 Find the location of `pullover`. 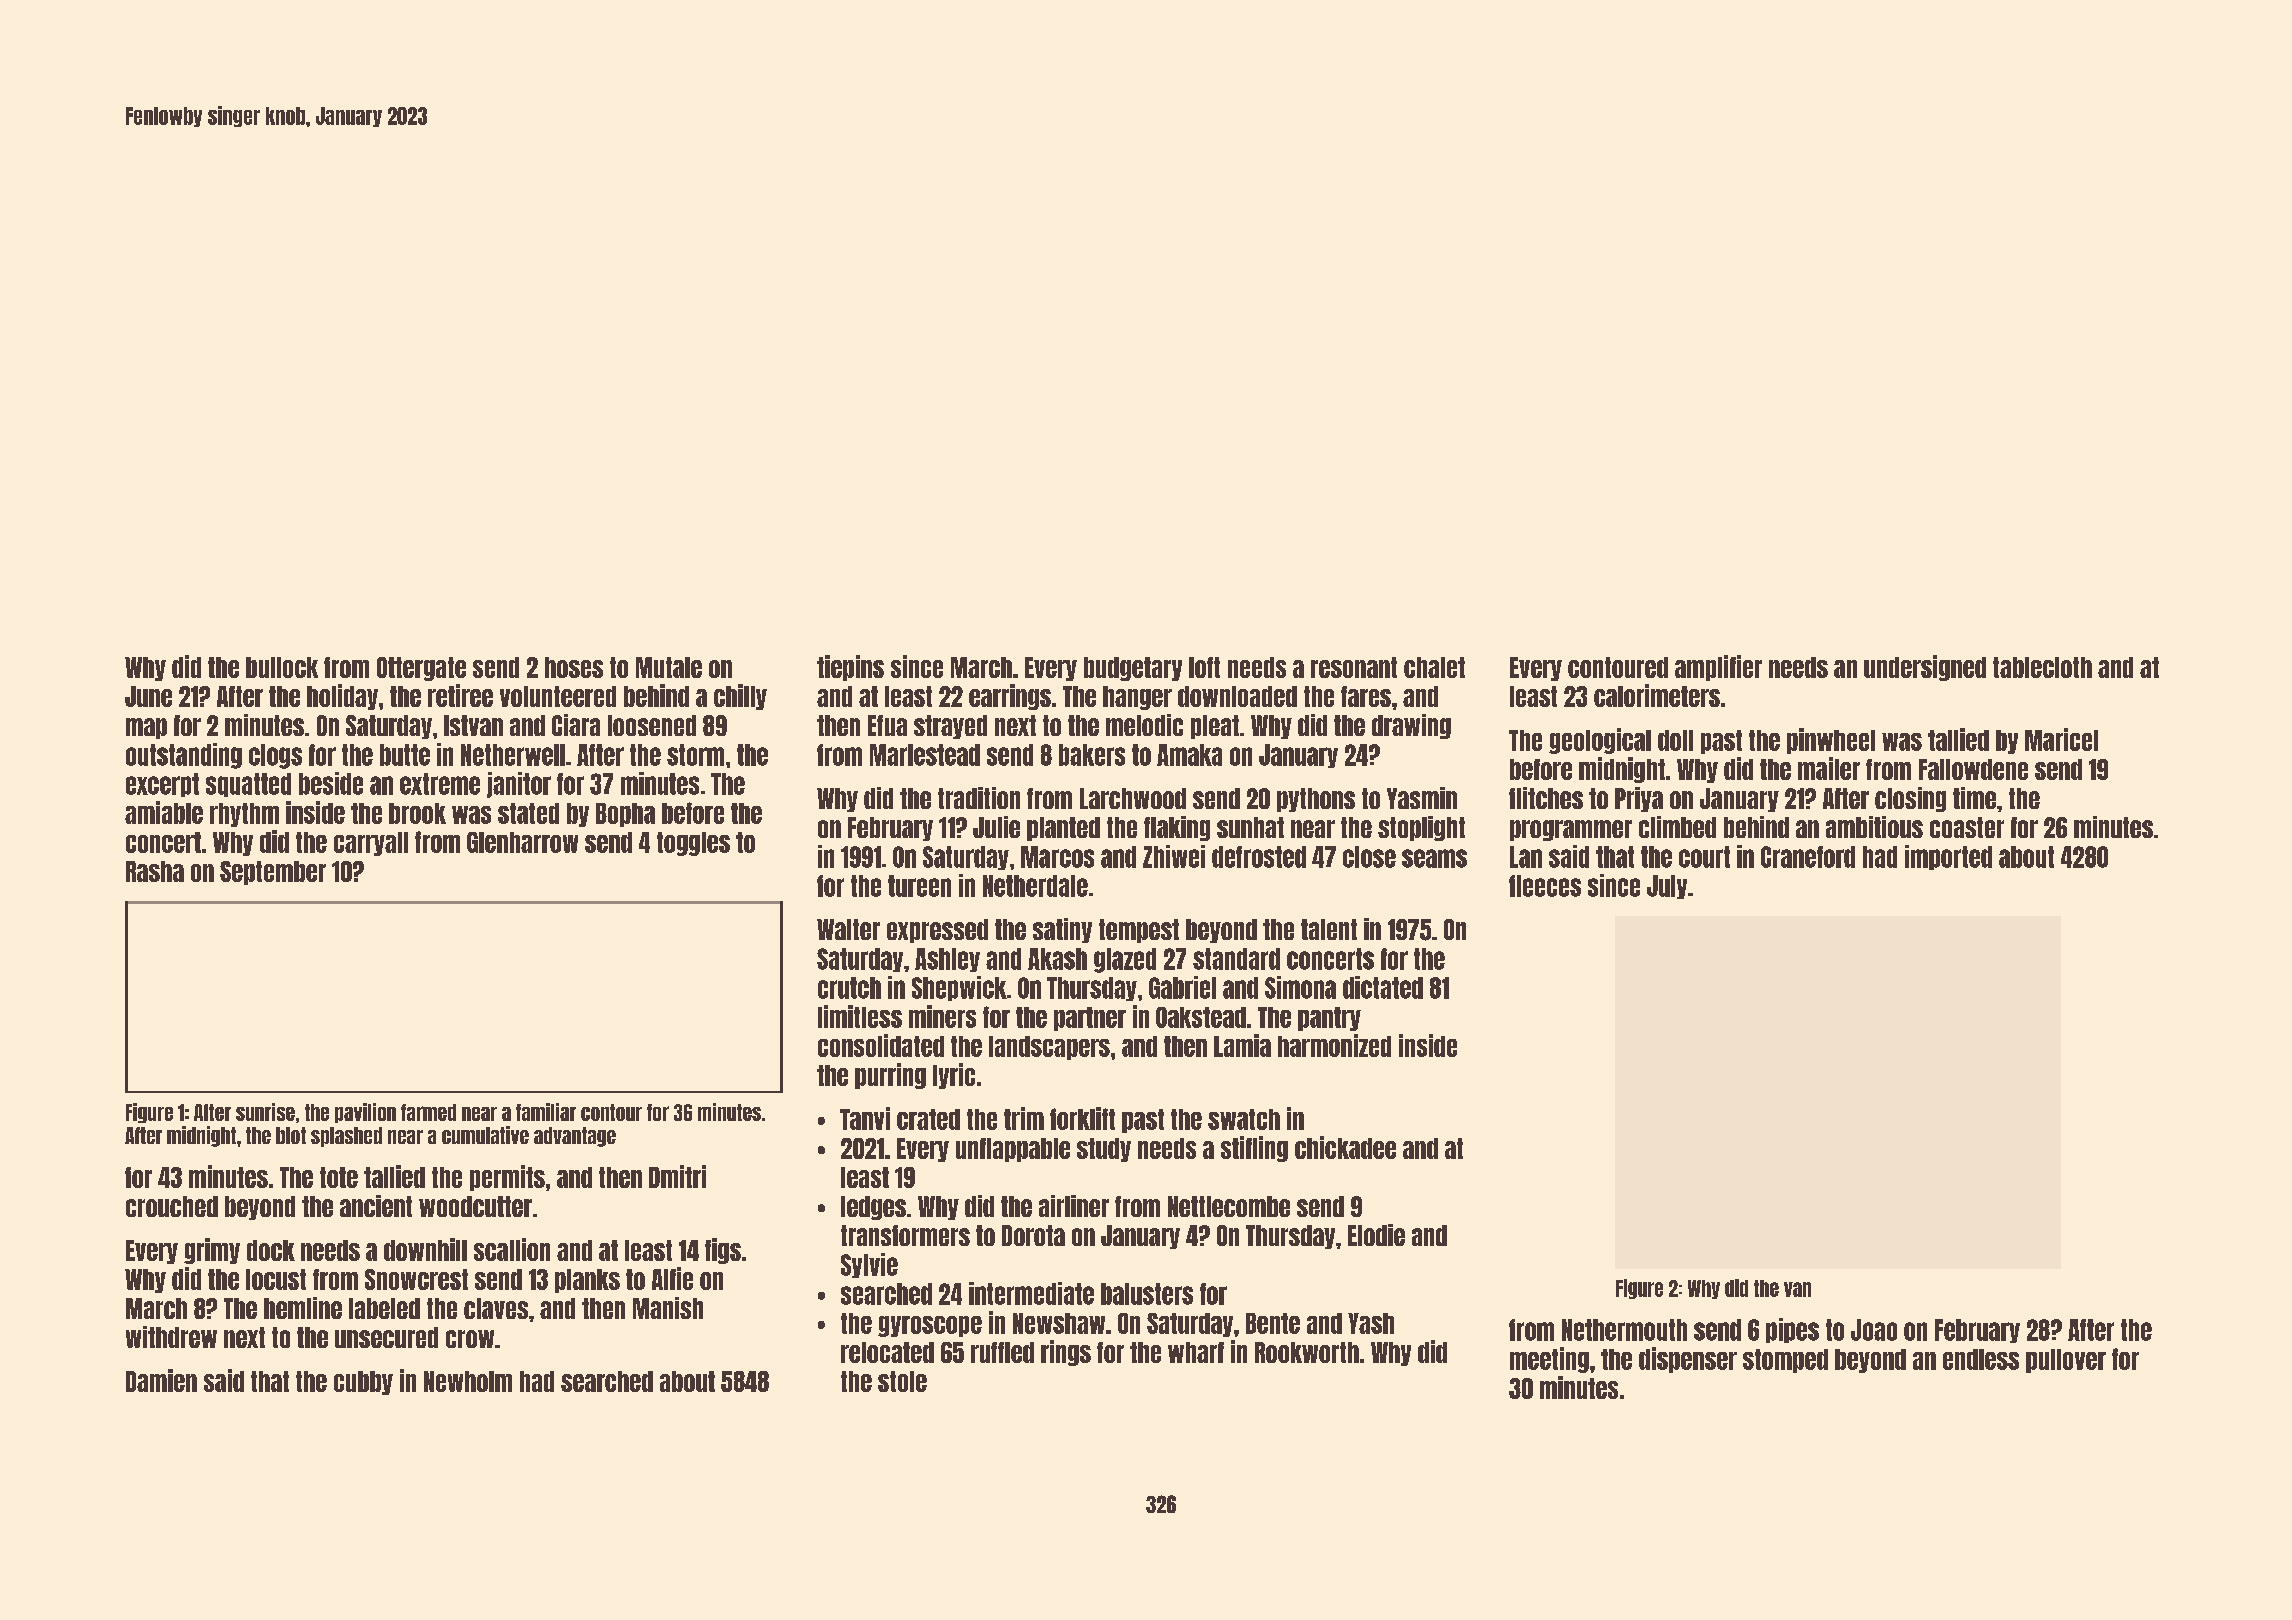

pullover is located at coordinates (2066, 1361).
